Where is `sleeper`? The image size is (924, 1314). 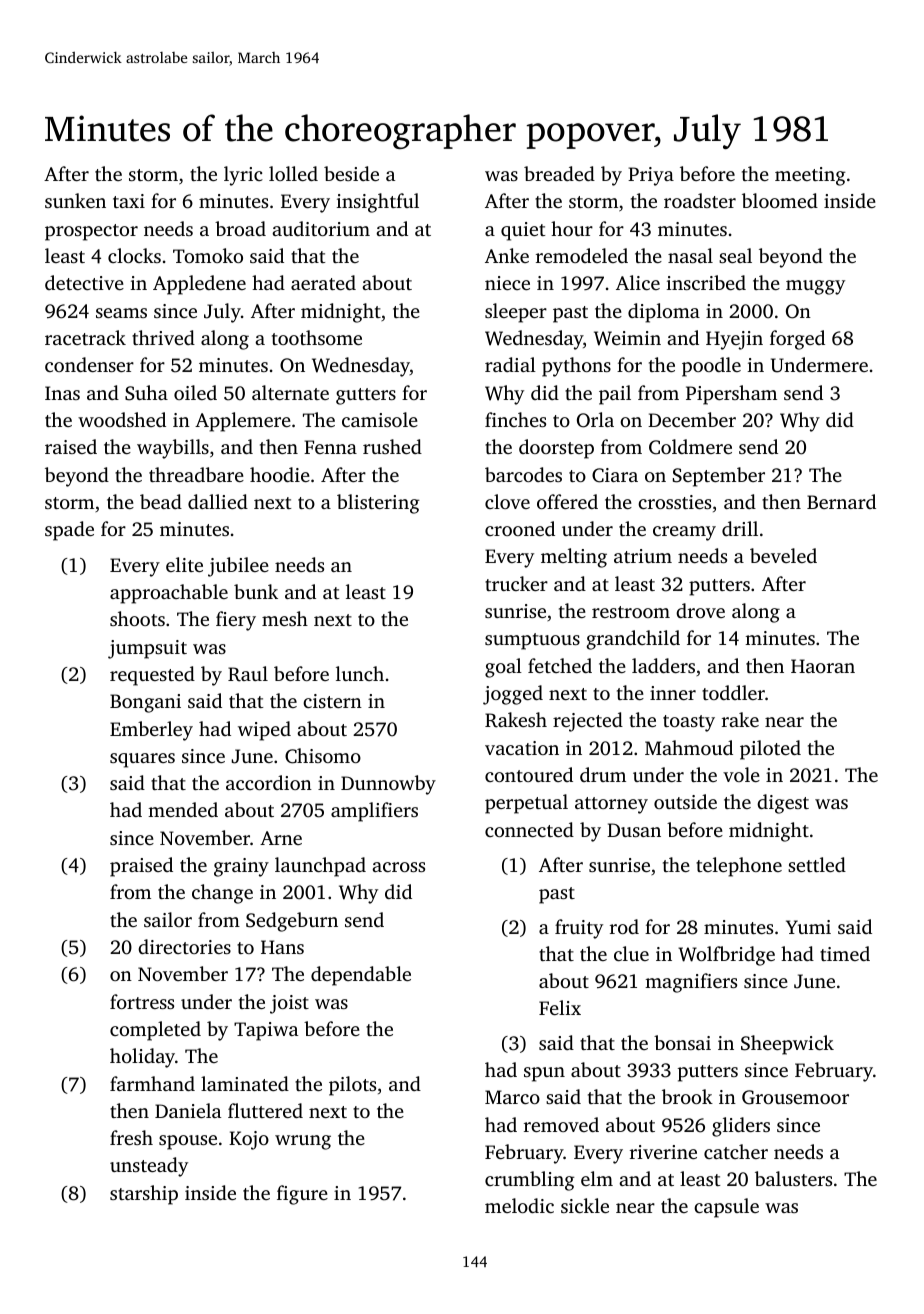 sleeper is located at coordinates (516, 313).
